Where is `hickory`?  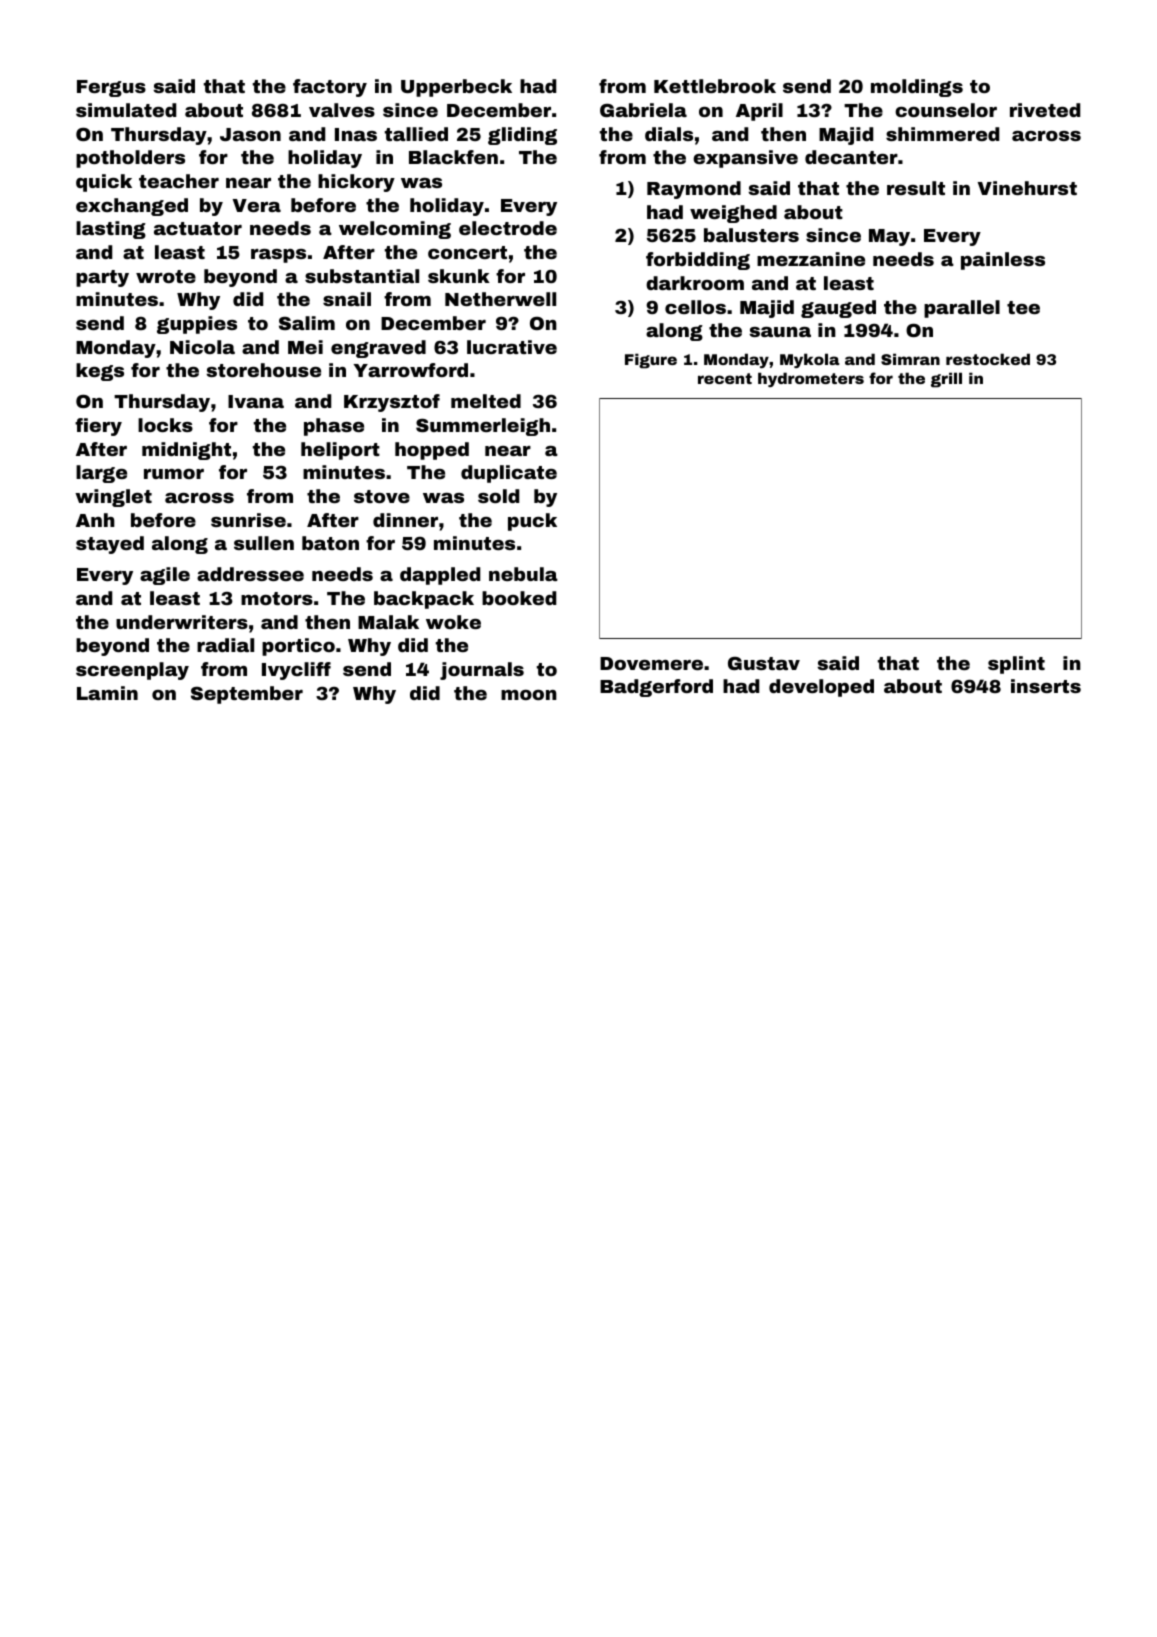 hickory is located at coordinates (356, 183).
